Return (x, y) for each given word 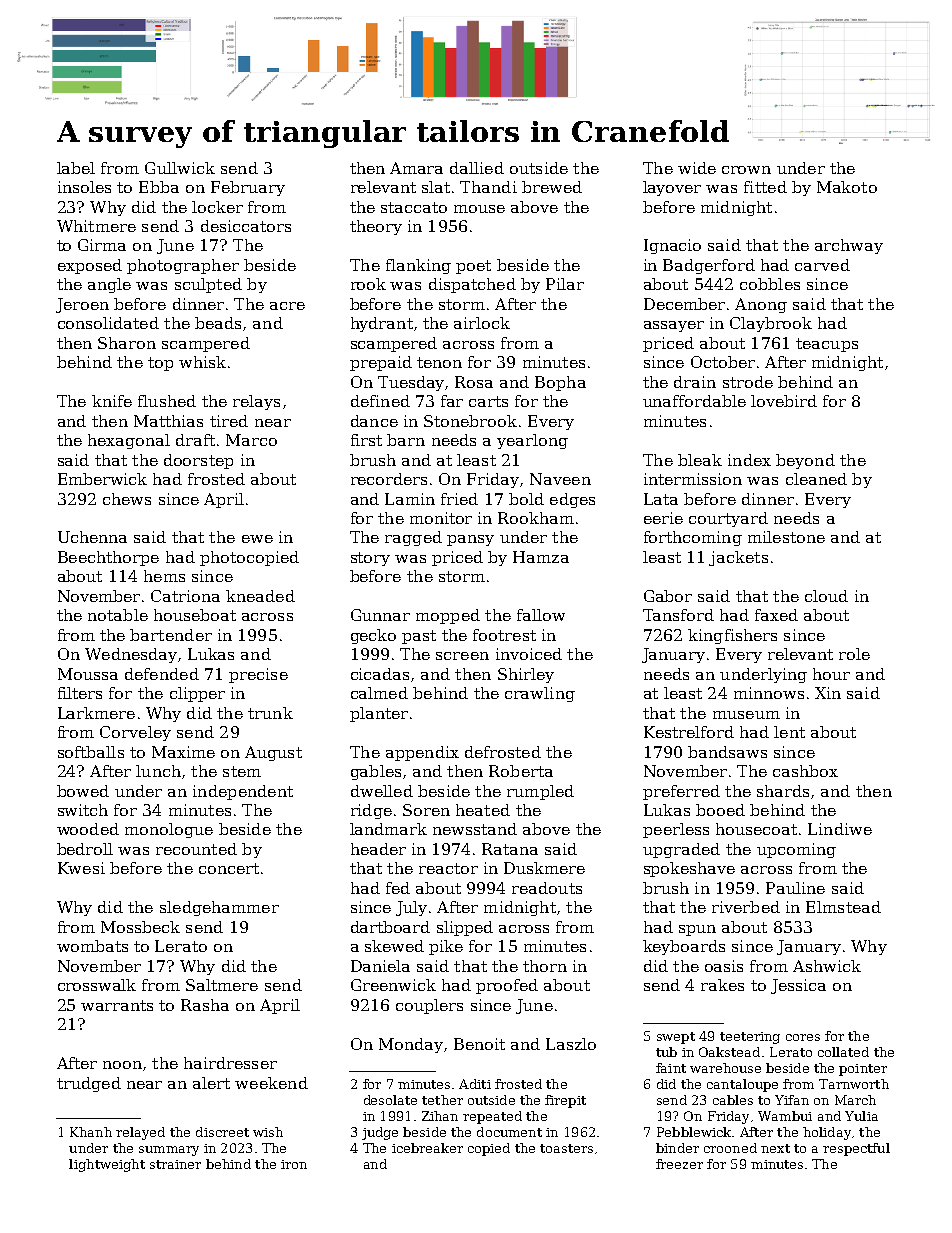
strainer (175, 1164)
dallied (477, 168)
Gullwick (180, 168)
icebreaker (427, 1148)
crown (746, 170)
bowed (83, 791)
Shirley (526, 675)
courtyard (728, 519)
